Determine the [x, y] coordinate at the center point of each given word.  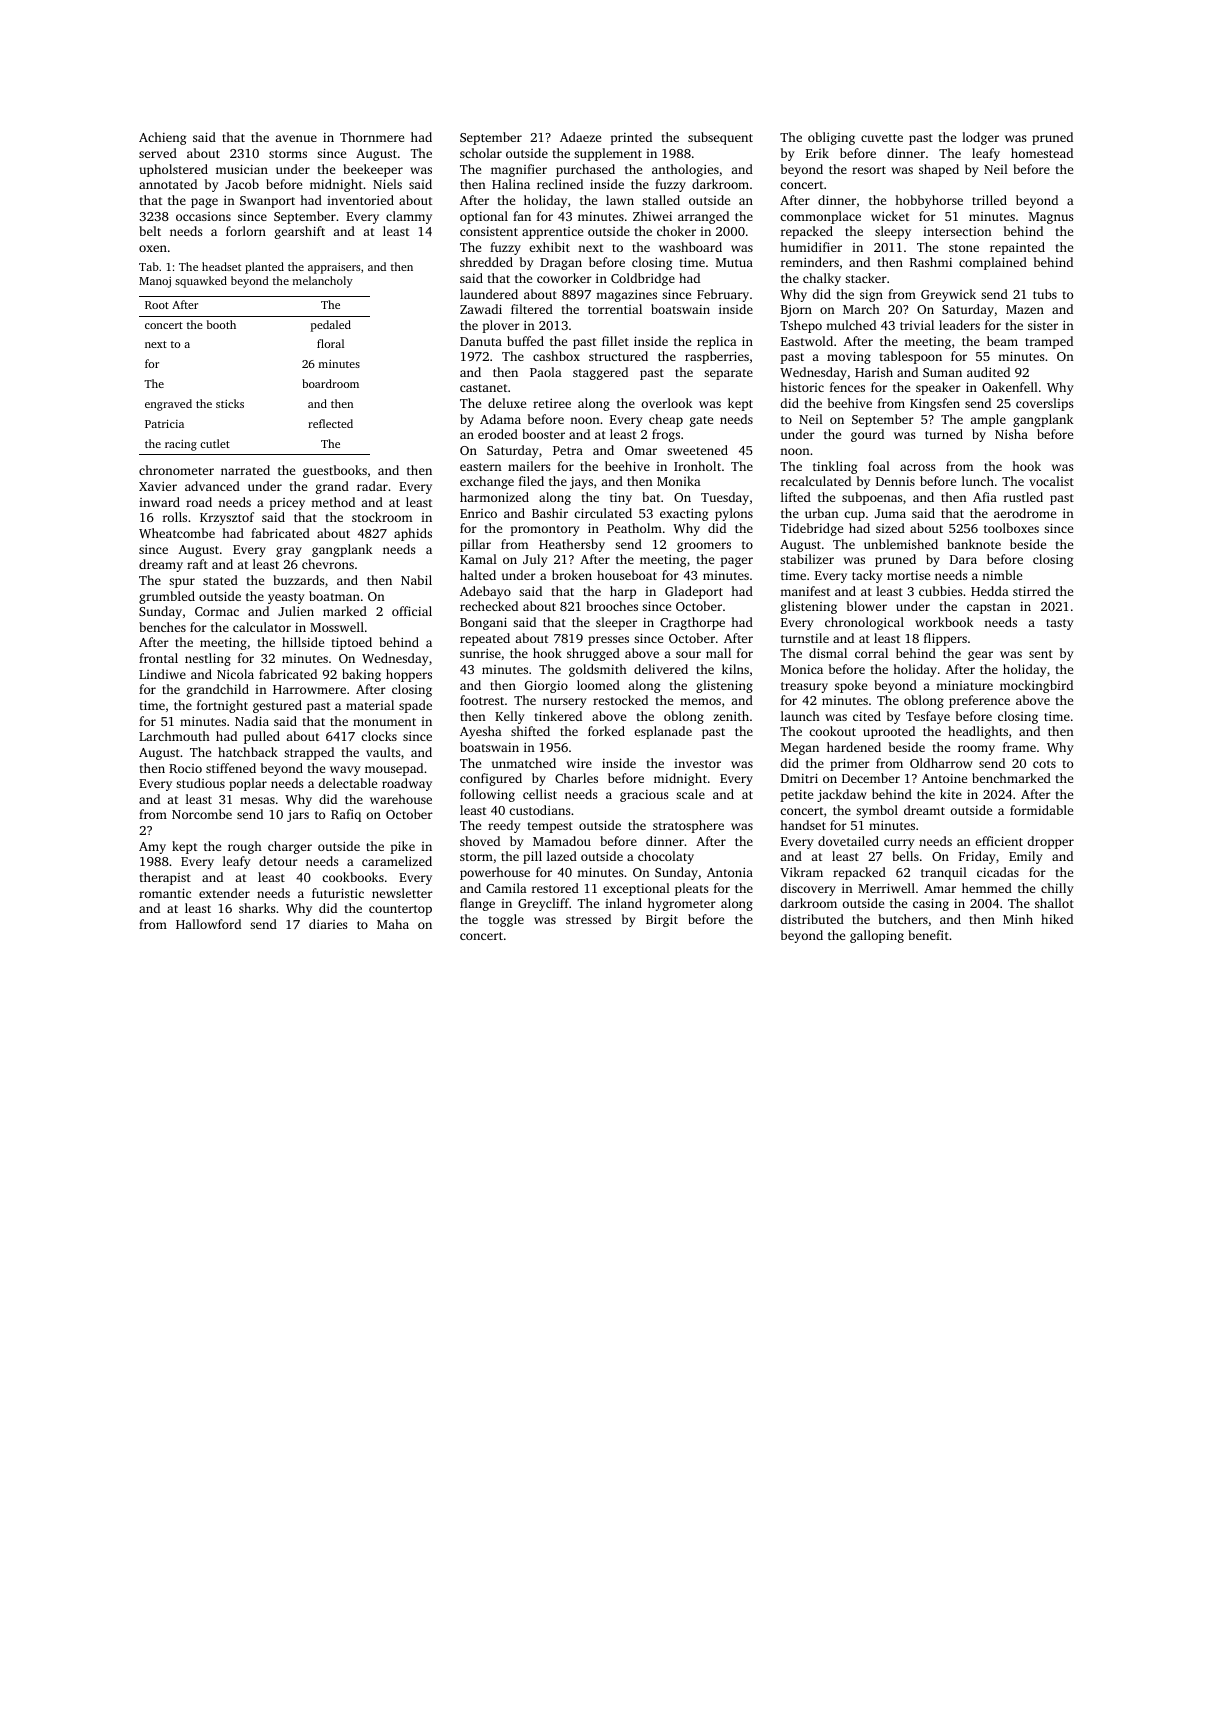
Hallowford [208, 924]
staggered [600, 373]
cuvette [882, 138]
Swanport [267, 202]
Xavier [158, 486]
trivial [917, 325]
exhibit [549, 247]
